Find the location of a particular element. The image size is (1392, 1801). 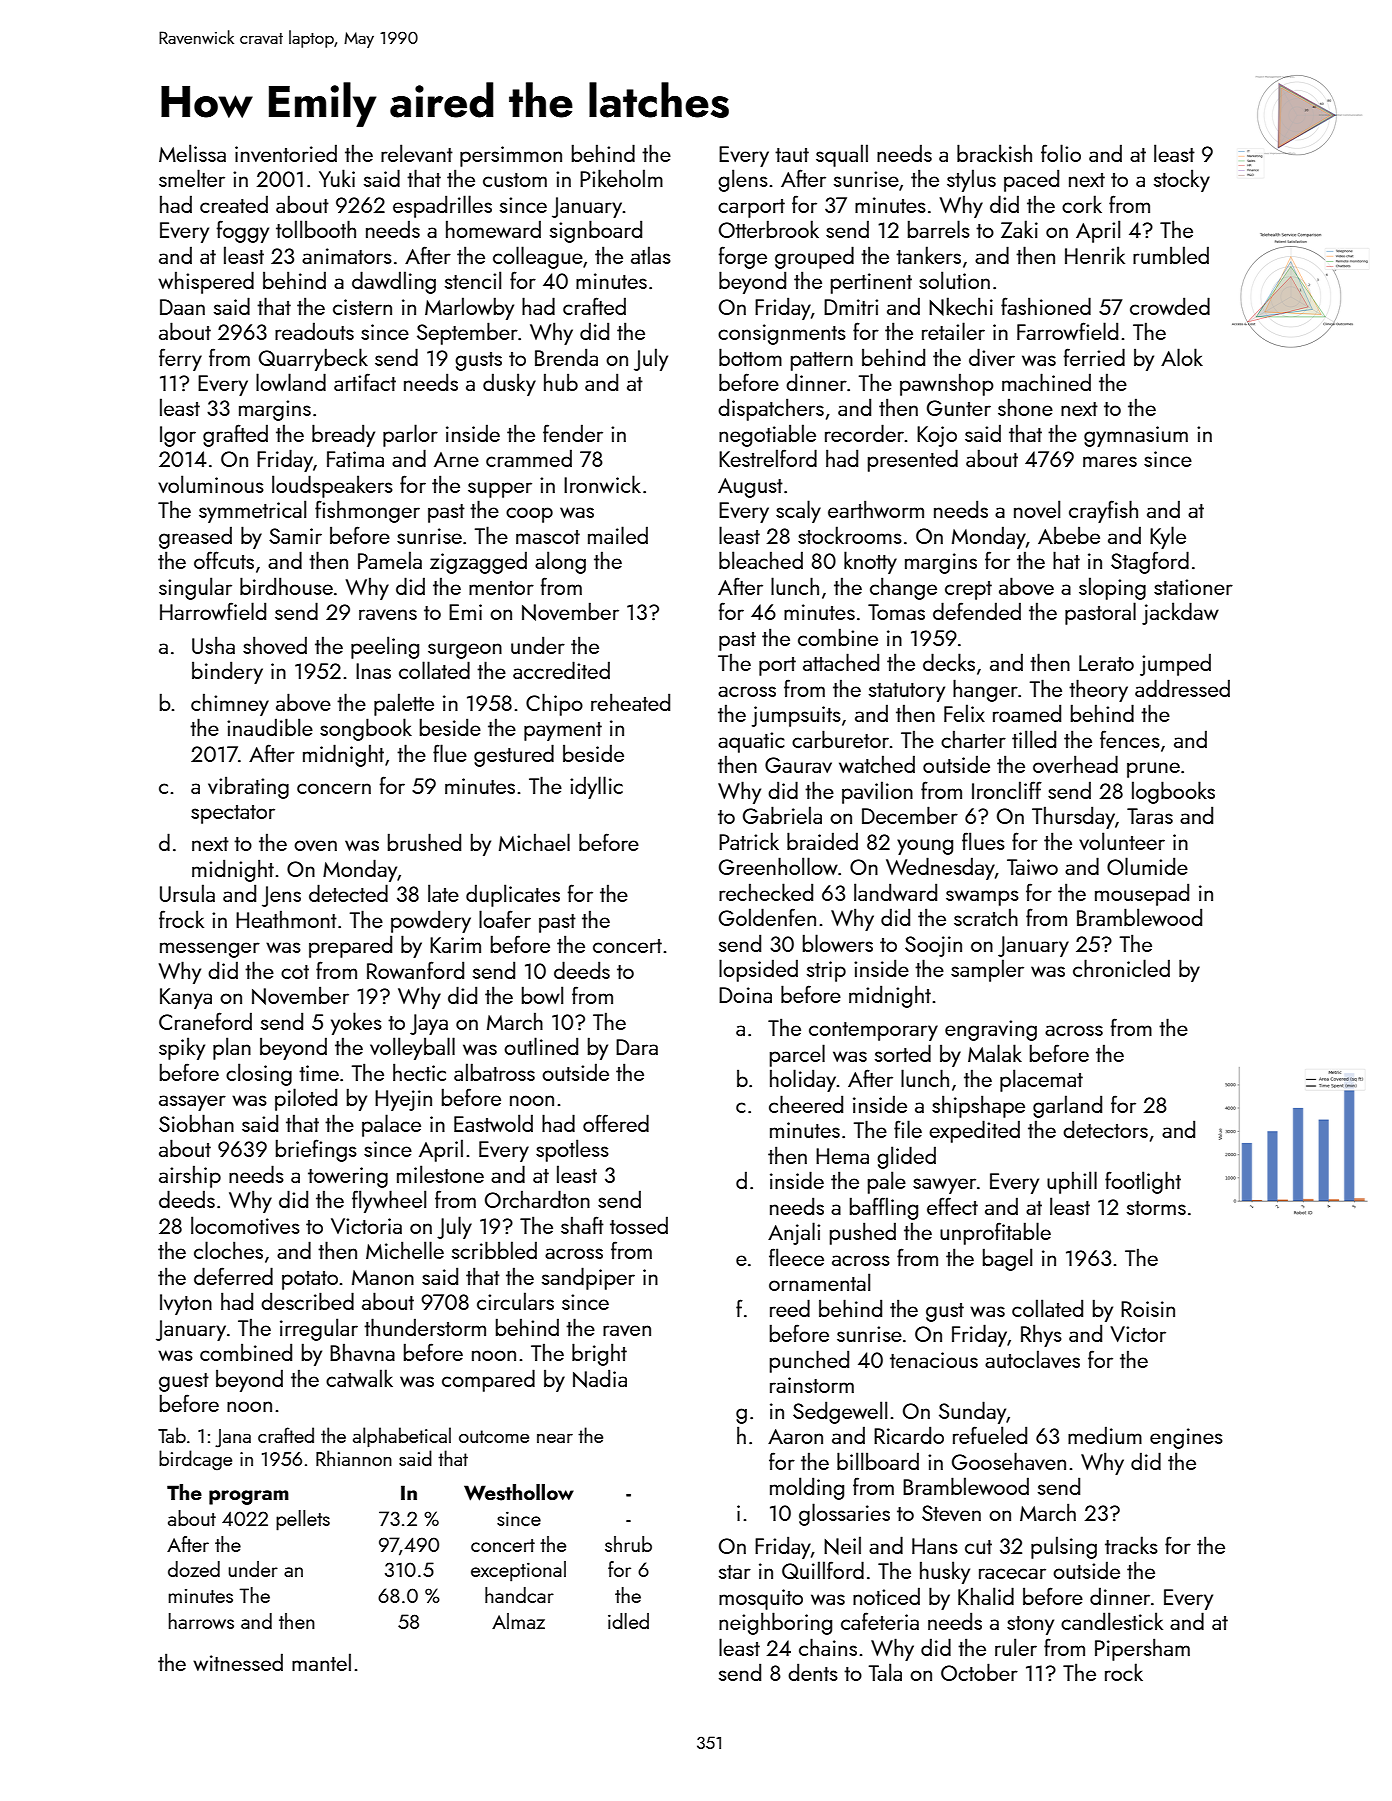

folio is located at coordinates (1061, 153).
